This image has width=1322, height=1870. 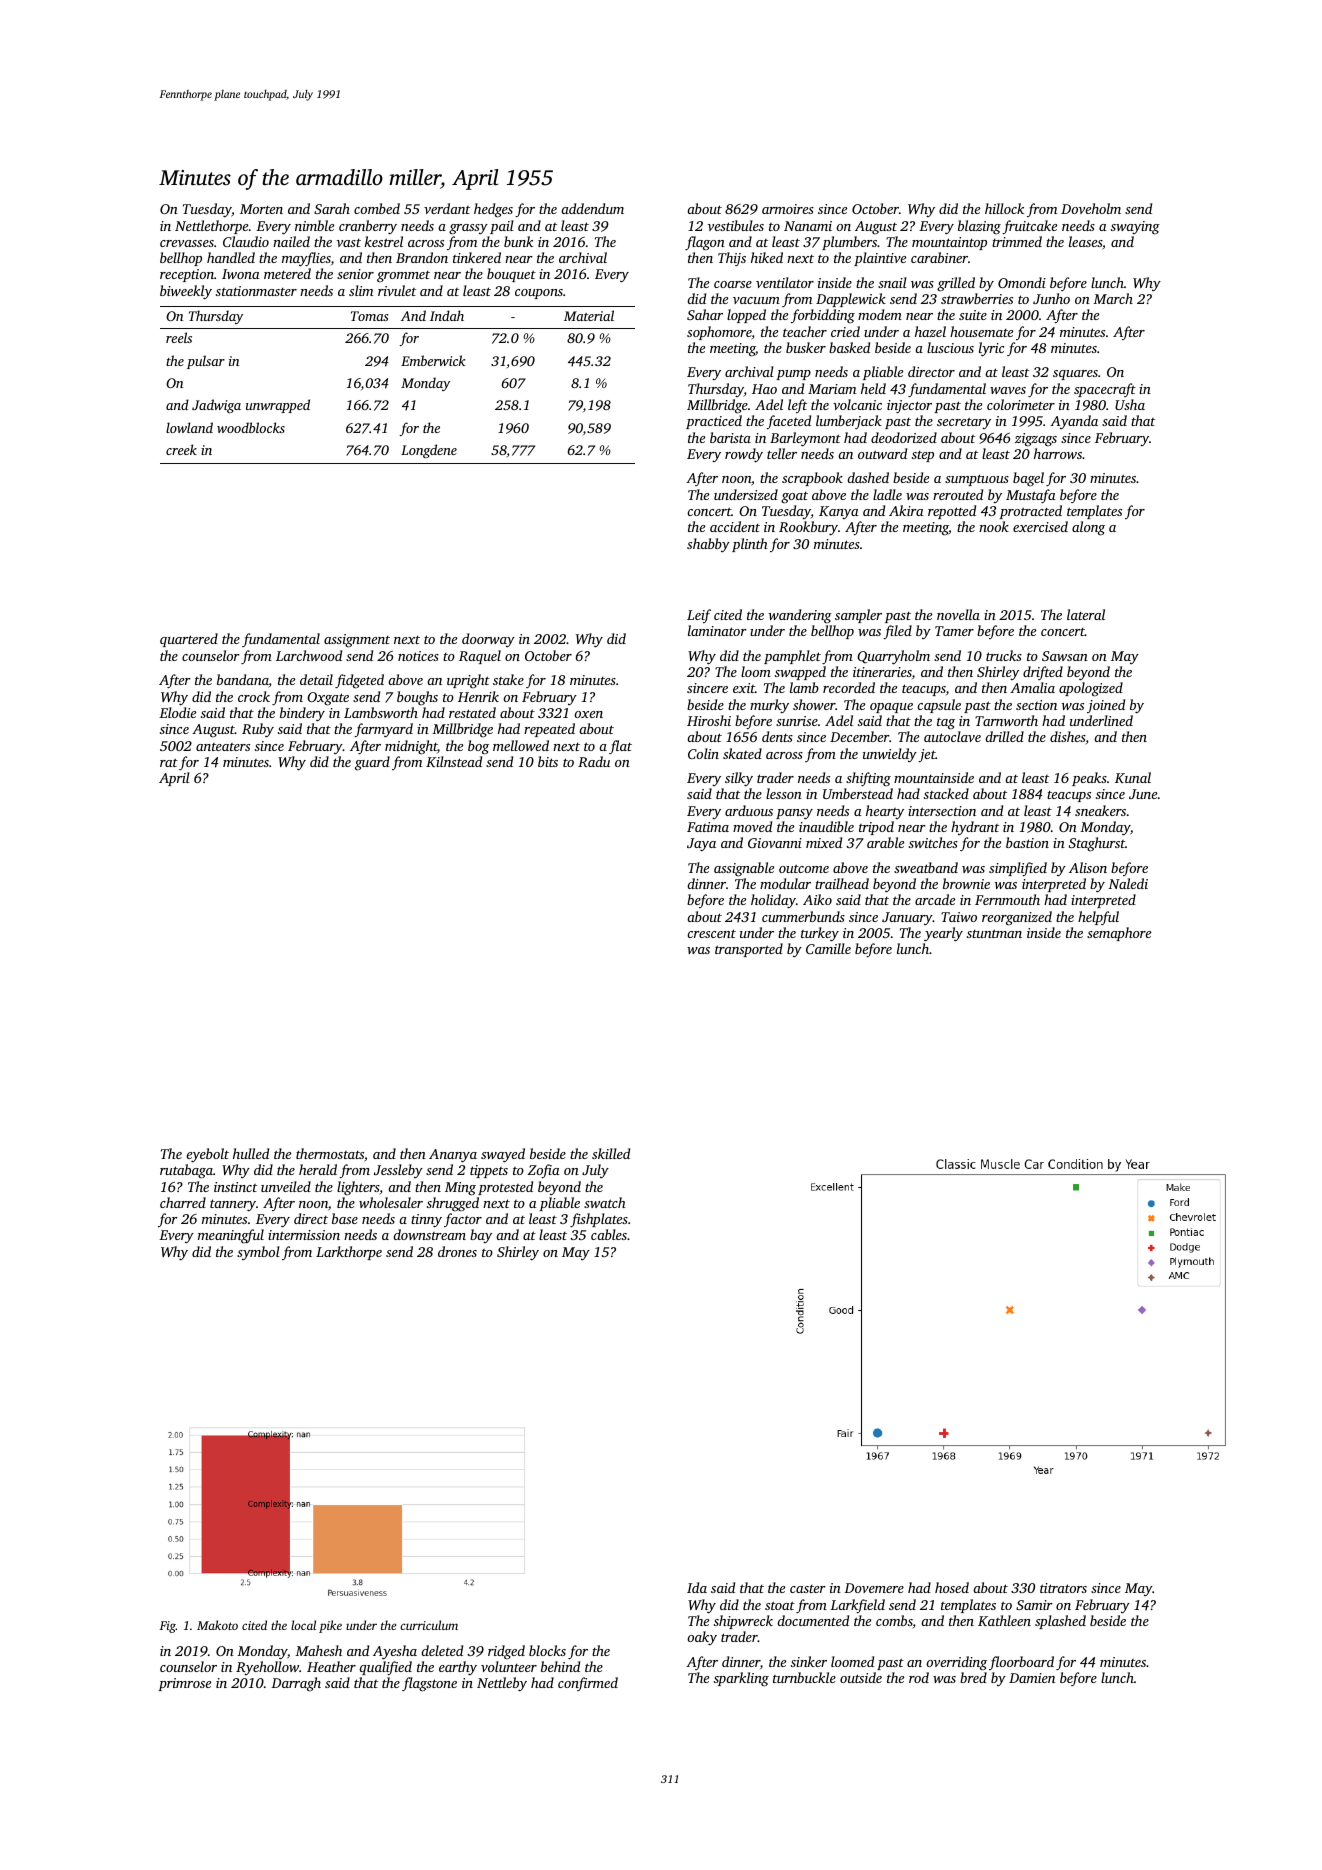 I want to click on armoires, so click(x=788, y=209).
